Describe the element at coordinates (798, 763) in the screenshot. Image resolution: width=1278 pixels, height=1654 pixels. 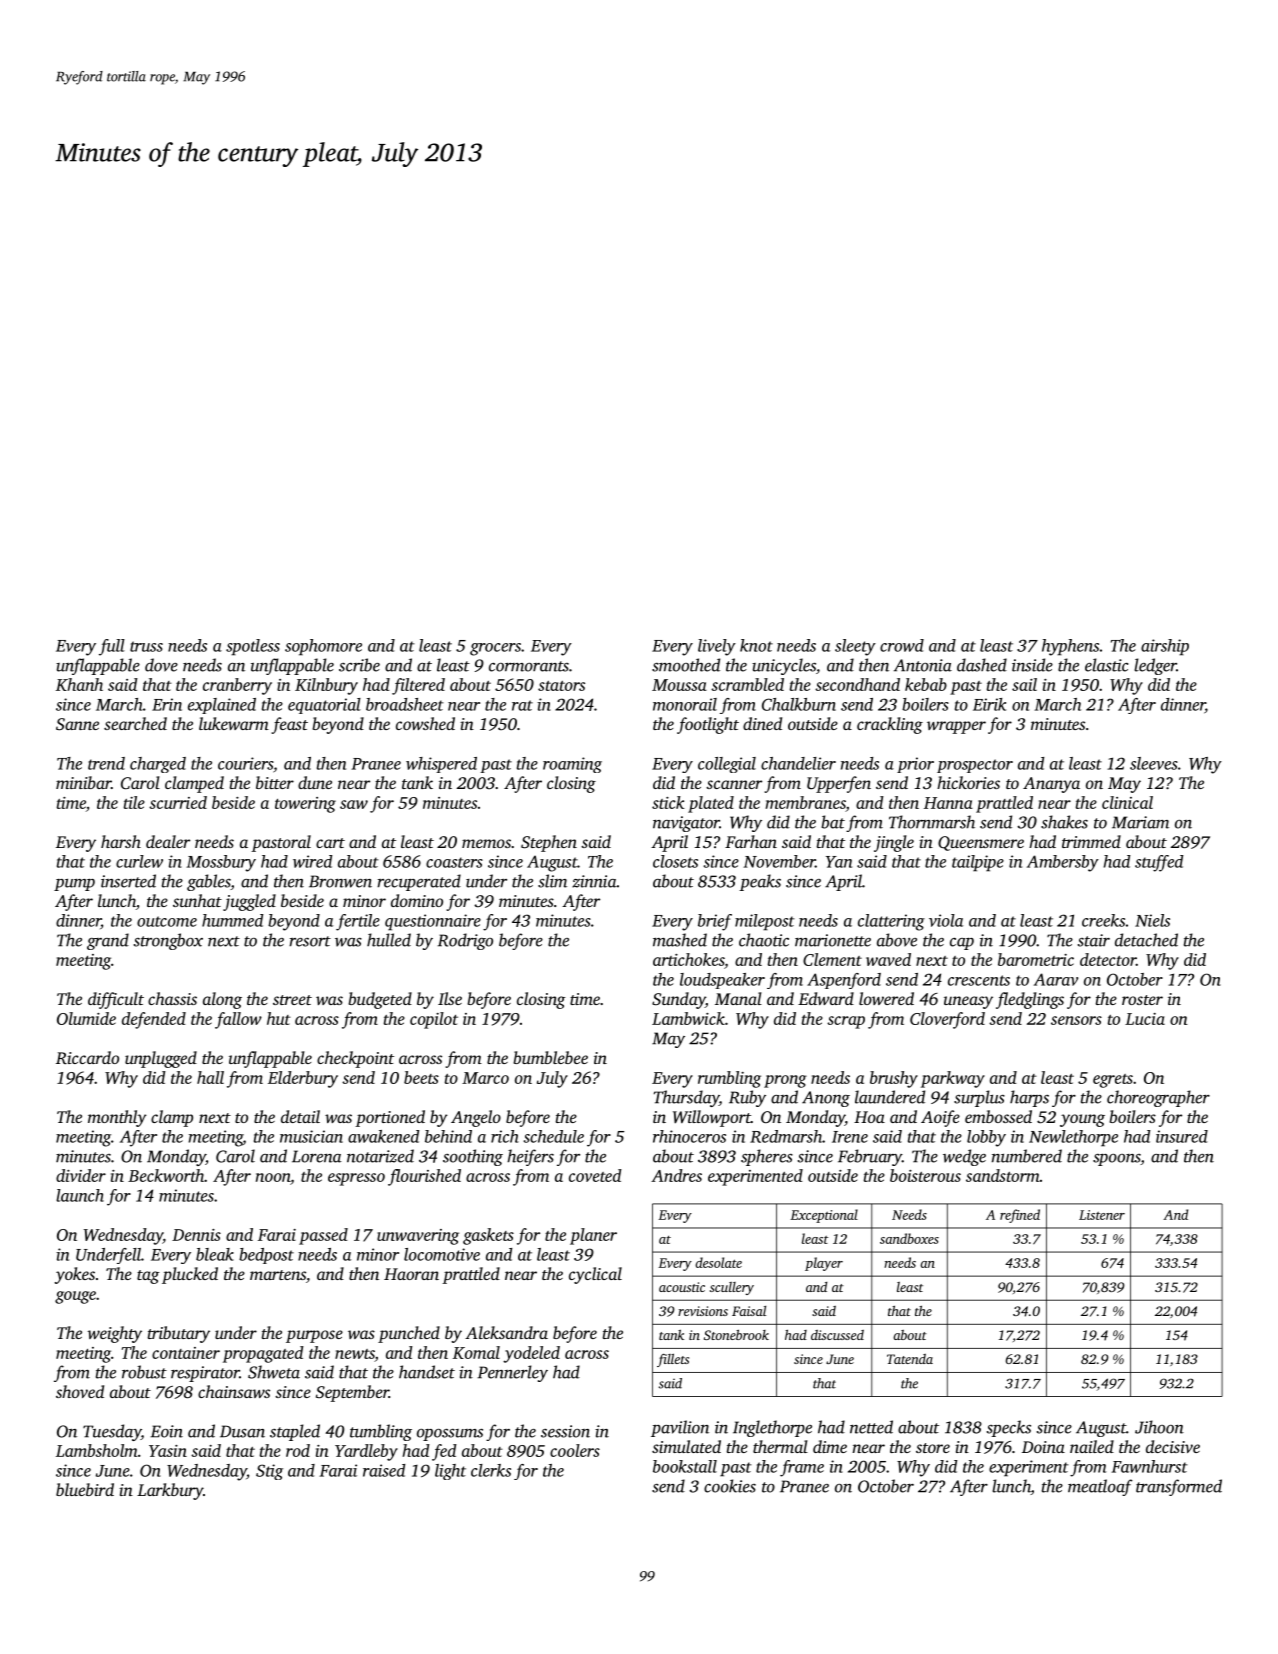
I see `chandelier` at that location.
